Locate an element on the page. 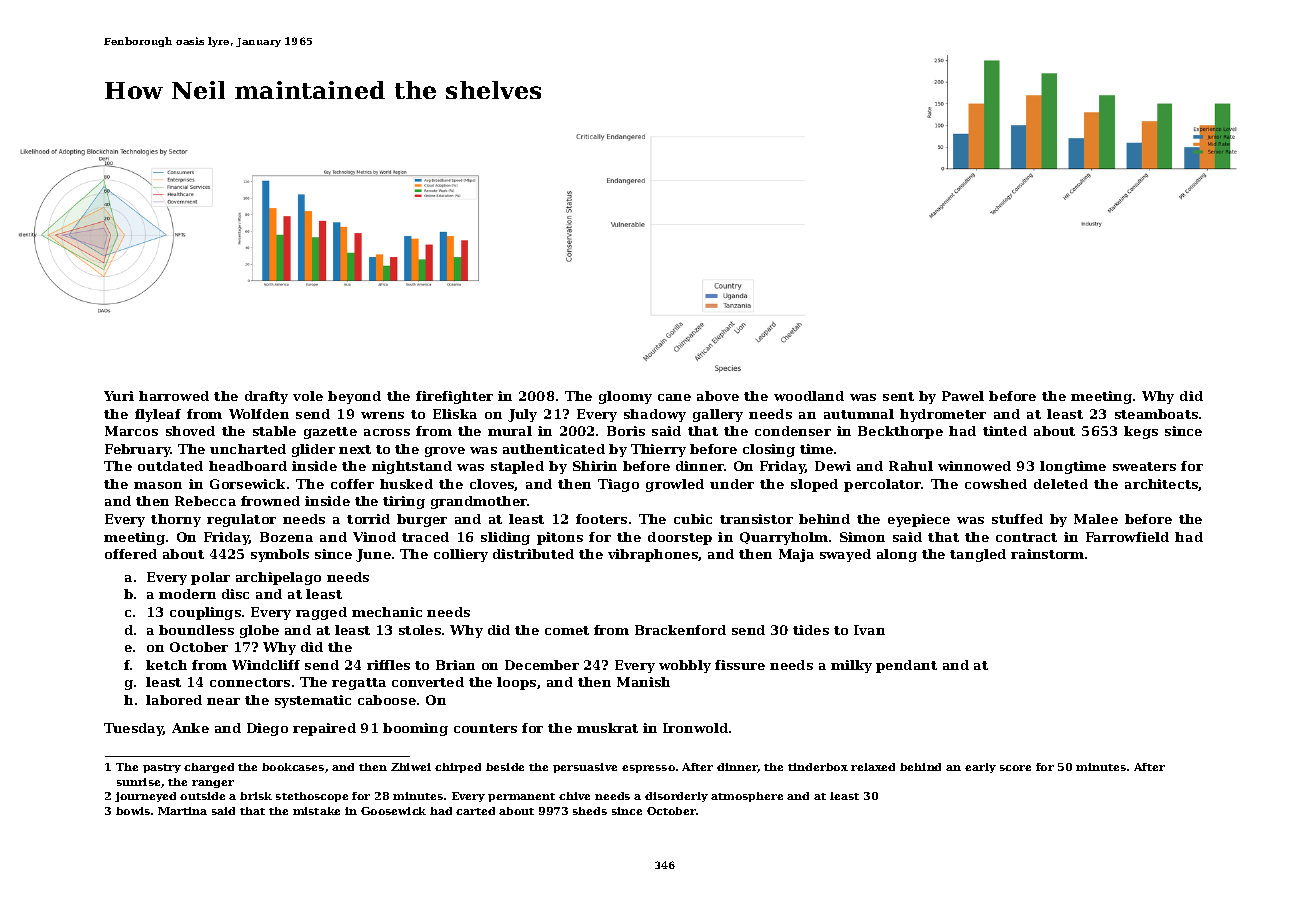 This image has width=1308, height=924. Rahul is located at coordinates (911, 466).
